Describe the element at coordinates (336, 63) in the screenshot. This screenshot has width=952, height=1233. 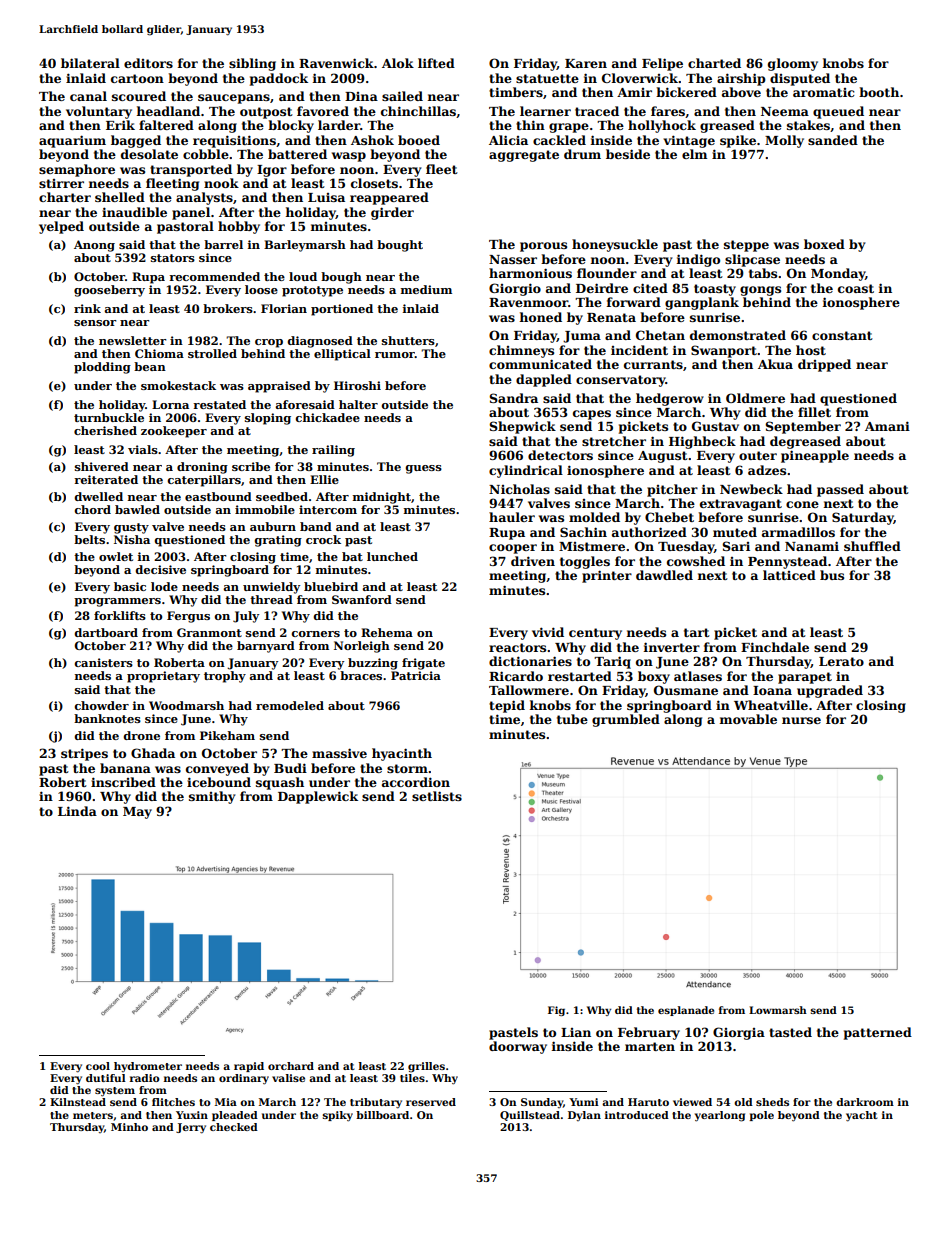
I see `Ravenwick` at that location.
